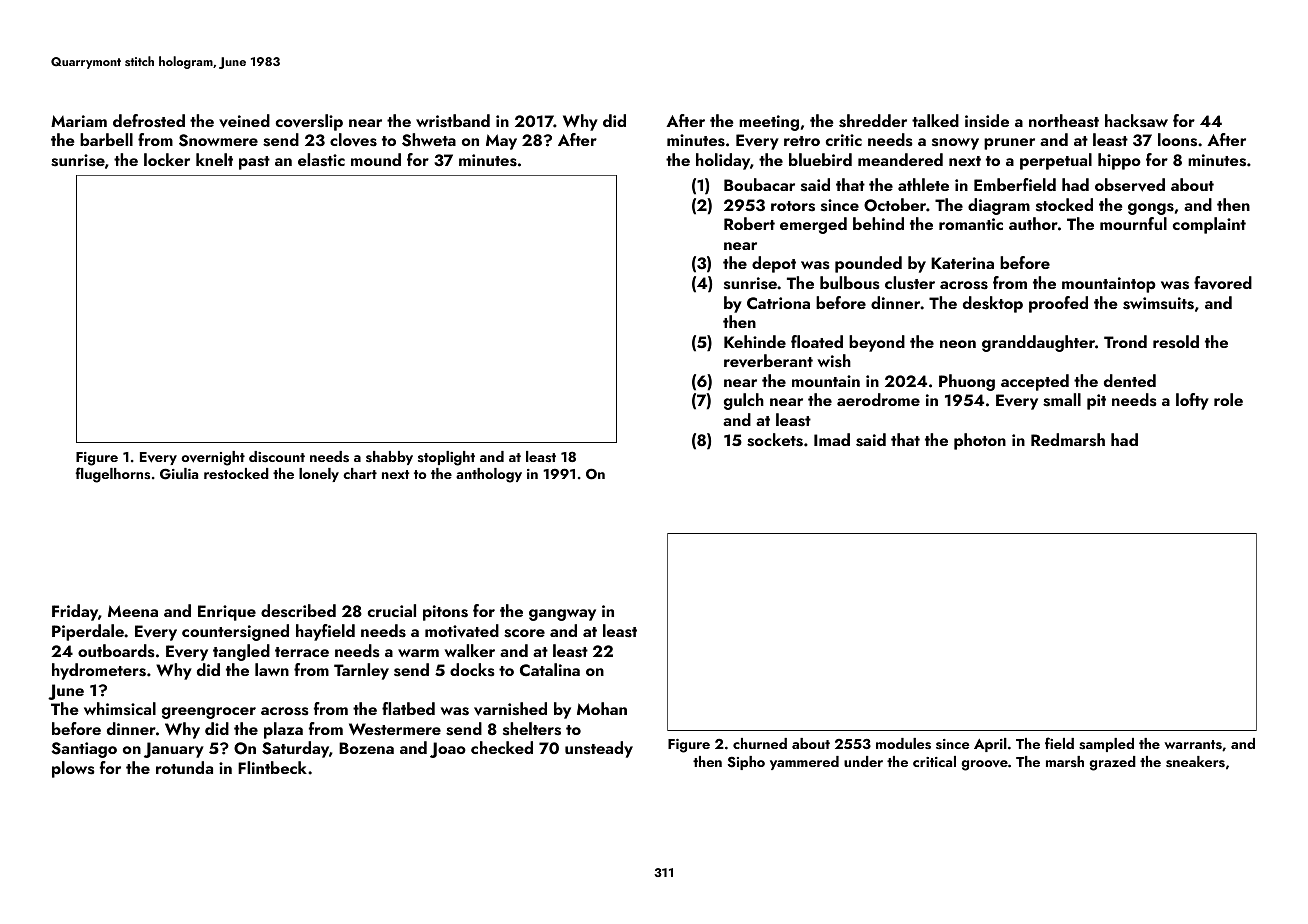 The width and height of the image is (1308, 924). I want to click on Friday, so click(75, 612).
